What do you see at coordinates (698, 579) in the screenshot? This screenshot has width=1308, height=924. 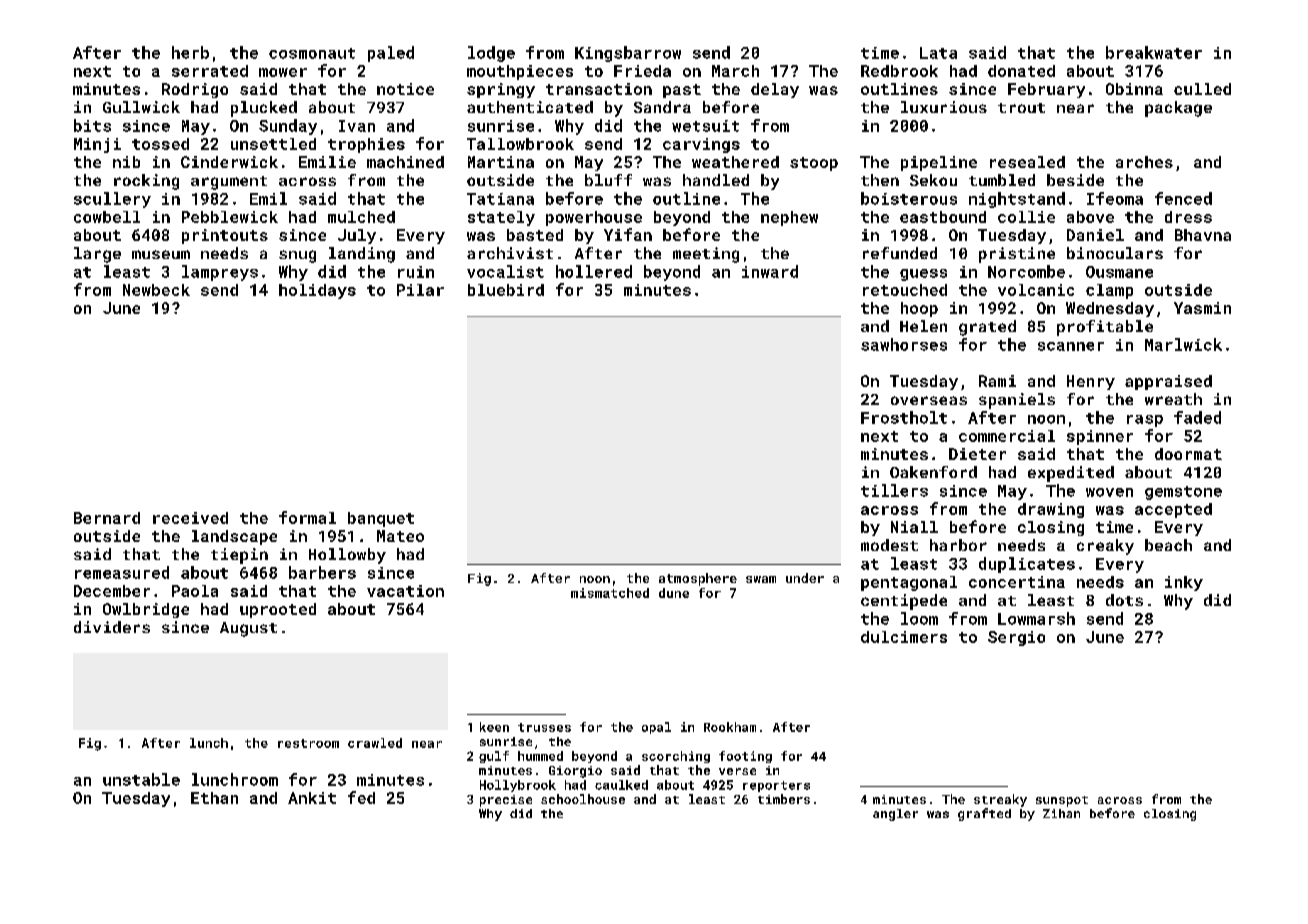 I see `atmosphere` at bounding box center [698, 579].
